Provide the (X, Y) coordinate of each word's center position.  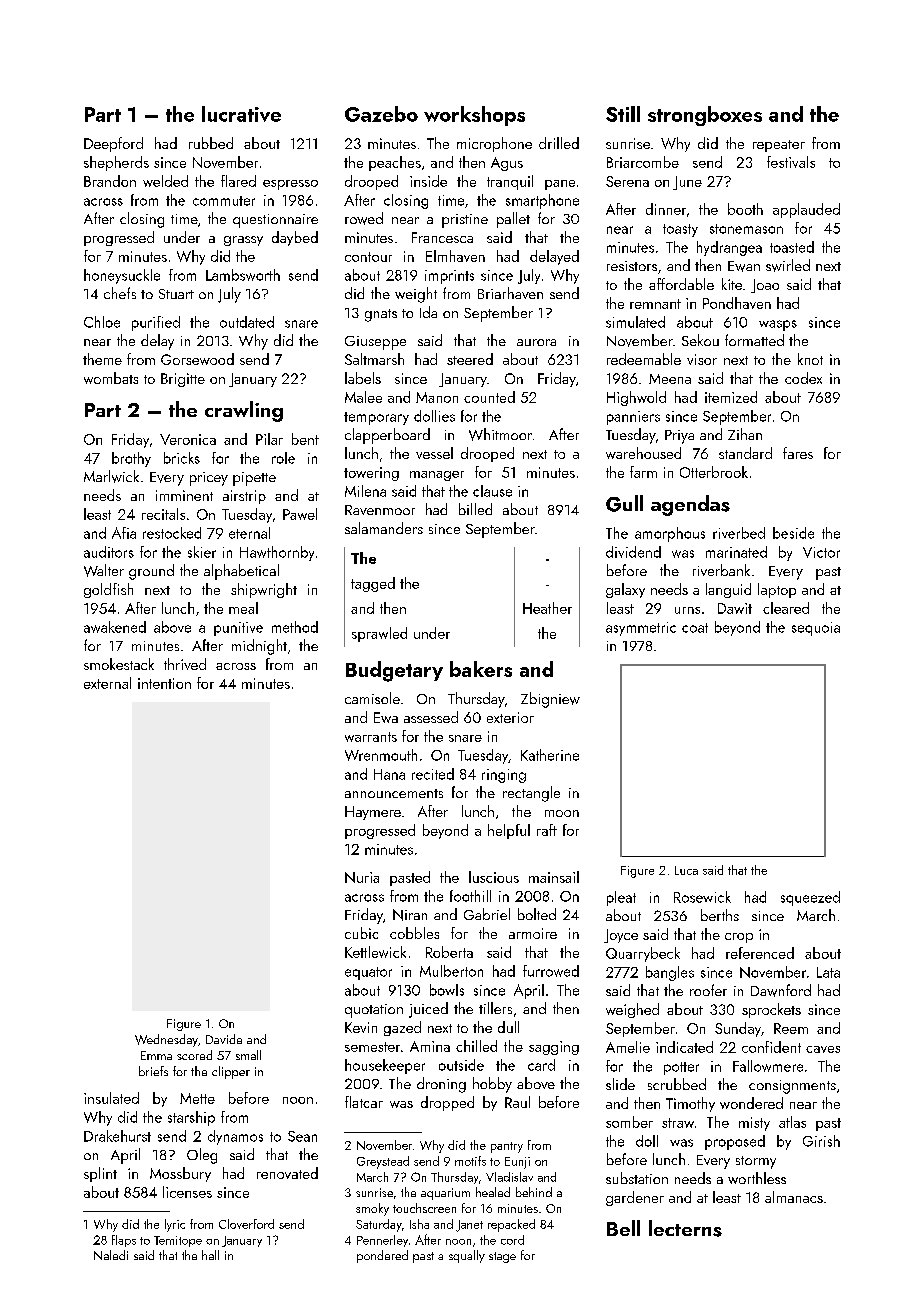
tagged (373, 584)
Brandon (110, 181)
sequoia (816, 629)
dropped (447, 1103)
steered (470, 359)
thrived (185, 664)
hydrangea (729, 248)
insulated (111, 1098)
